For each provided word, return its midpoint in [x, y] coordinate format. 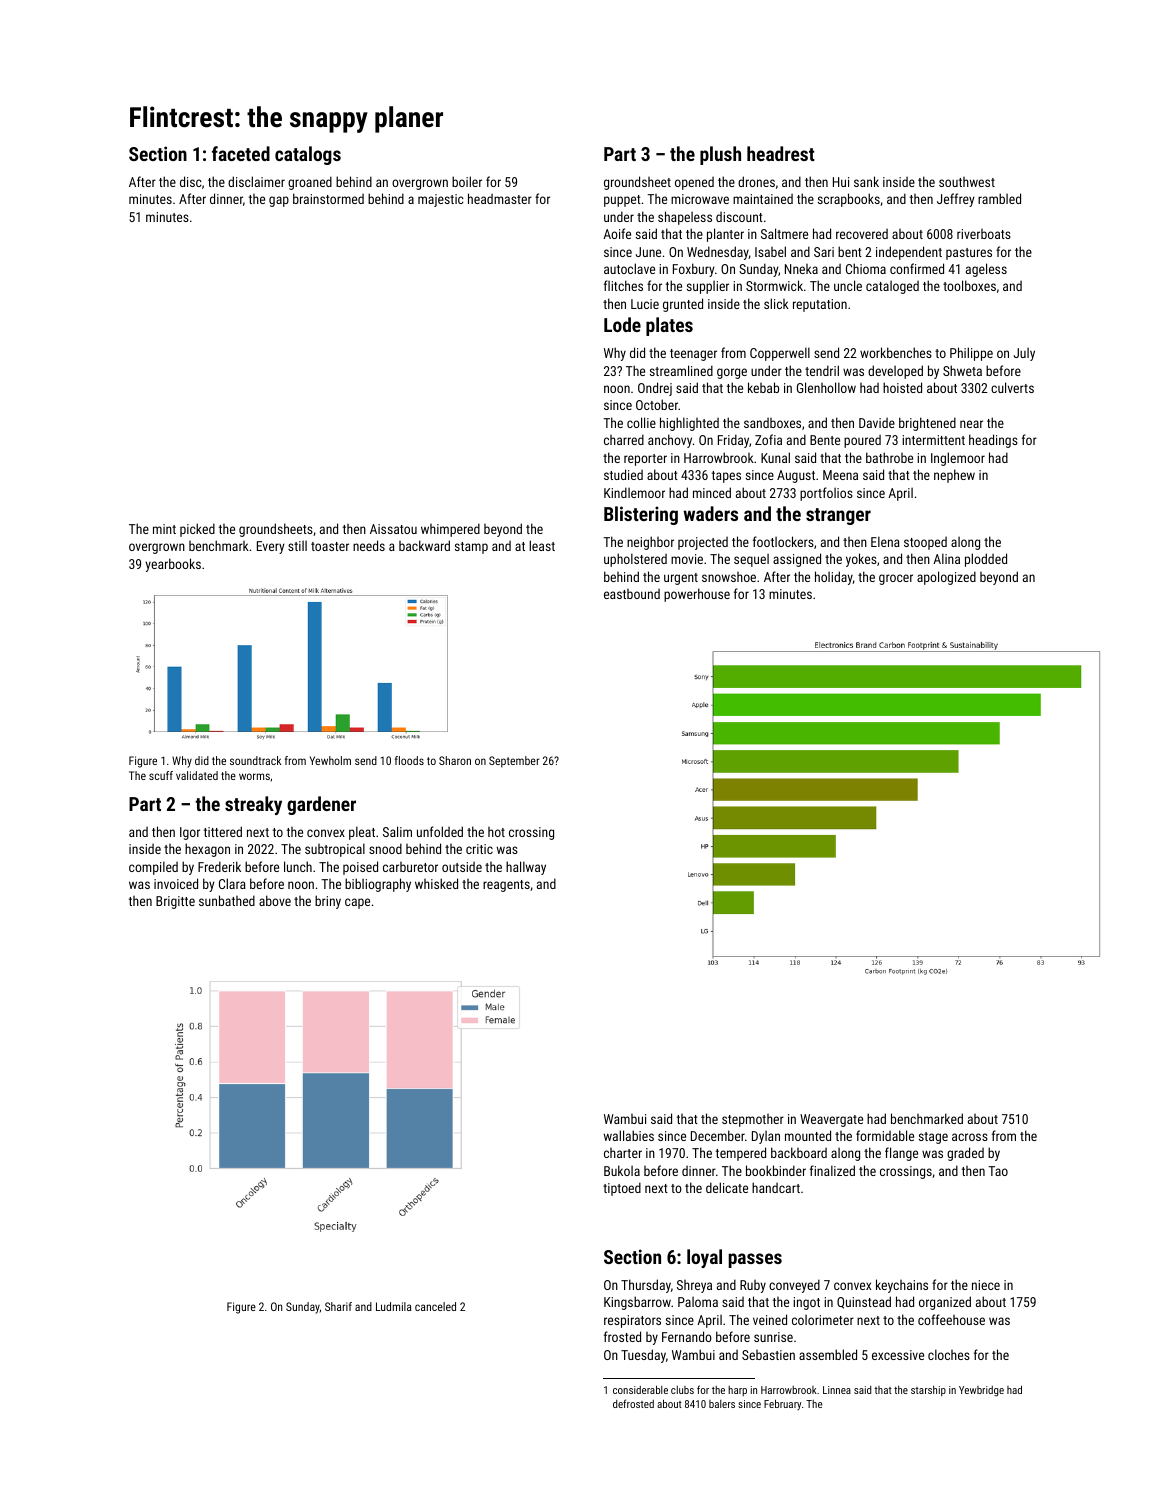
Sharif [338, 1306]
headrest [781, 153]
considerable [640, 1389]
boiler [467, 181]
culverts [1012, 387]
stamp [471, 548]
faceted [241, 153]
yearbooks [173, 565]
